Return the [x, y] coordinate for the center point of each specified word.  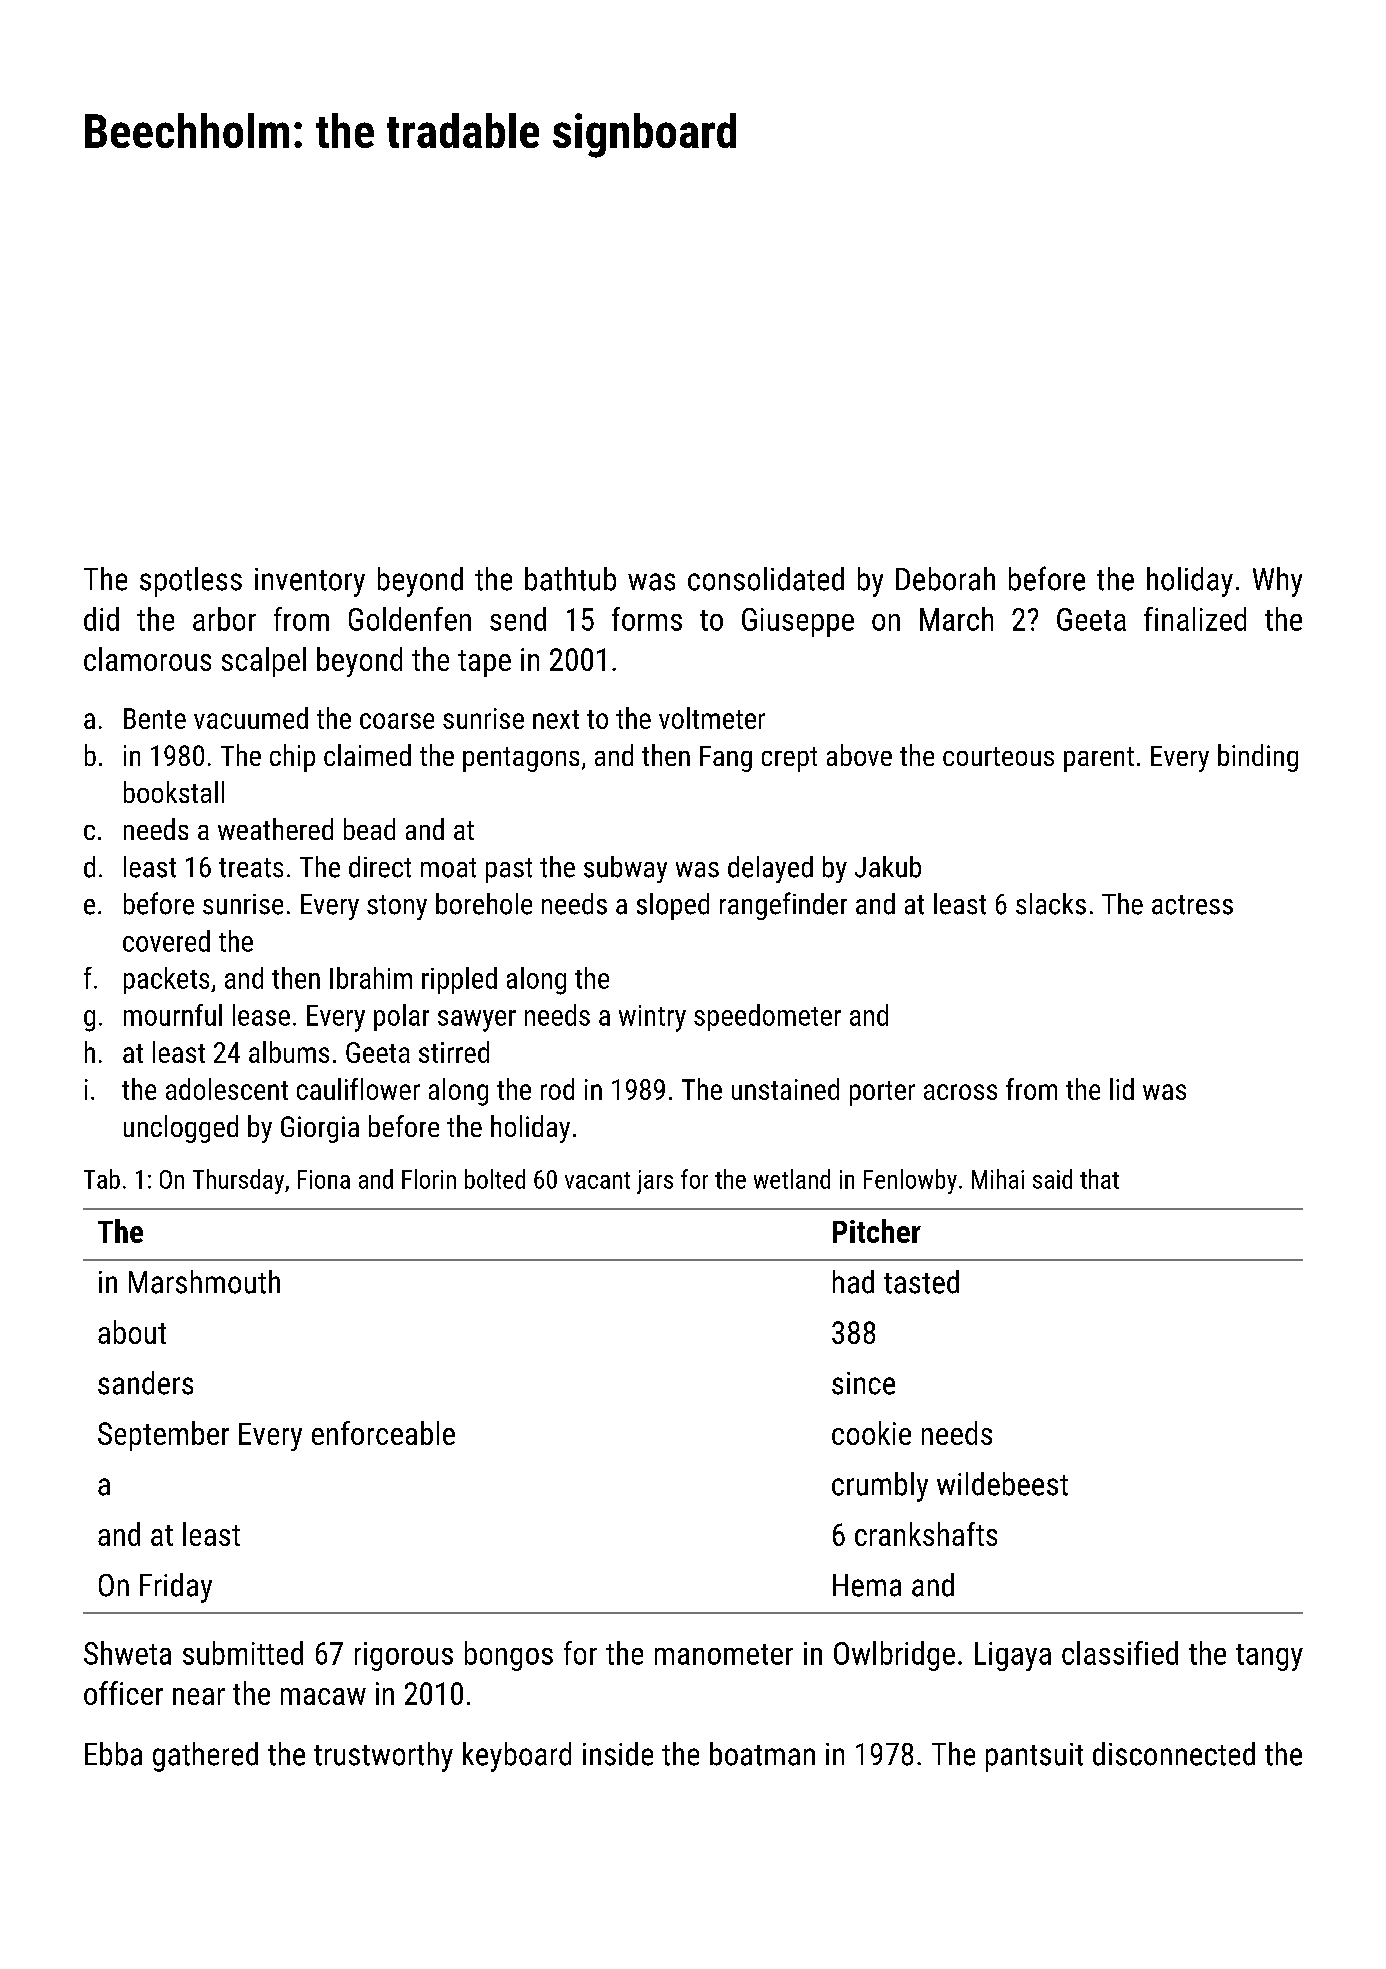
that [1099, 1179]
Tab [102, 1179]
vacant [597, 1180]
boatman [762, 1754]
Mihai [998, 1179]
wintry [652, 1018]
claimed [367, 755]
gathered [205, 1757]
